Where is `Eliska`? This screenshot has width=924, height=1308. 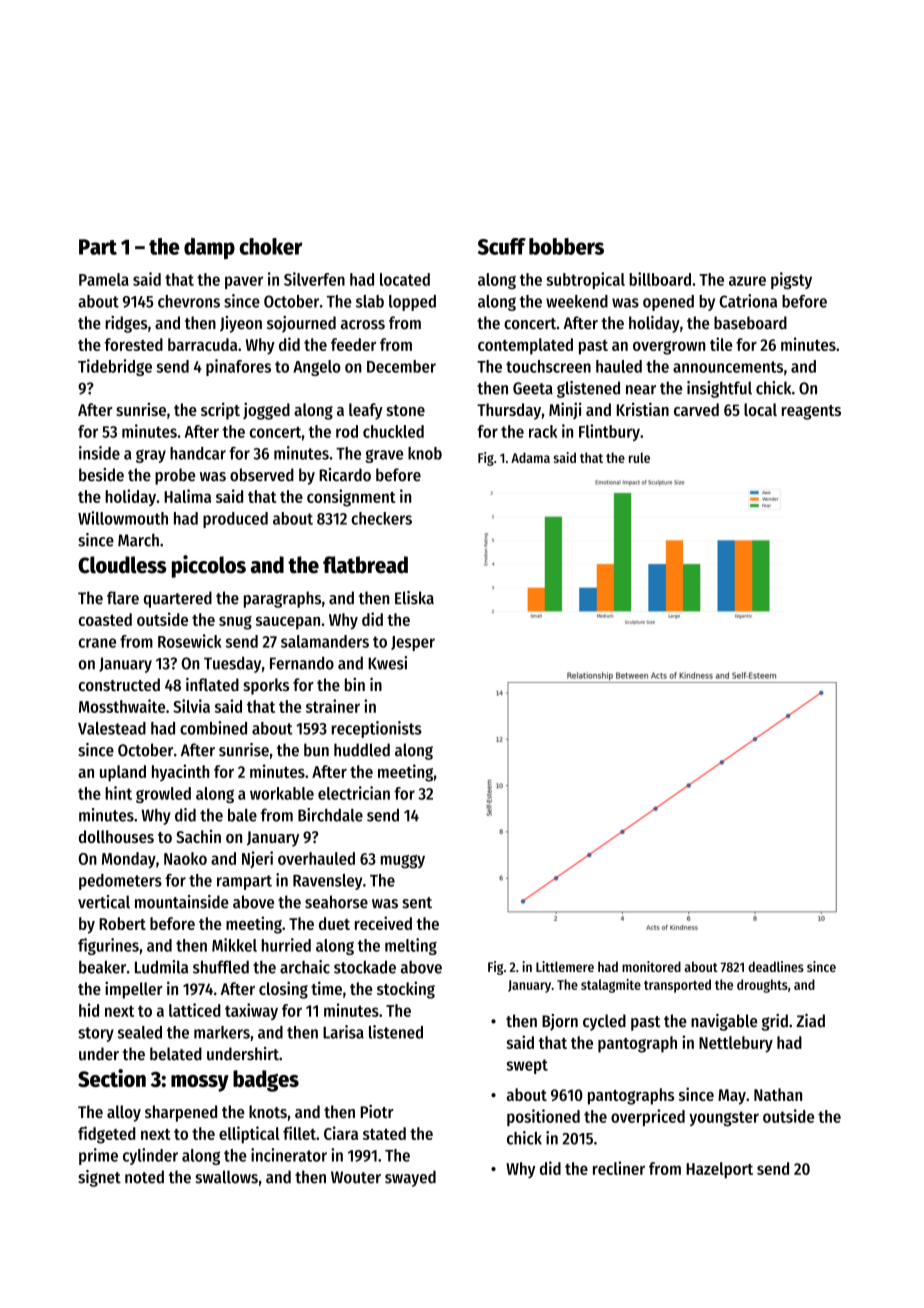
Eliska is located at coordinates (414, 598).
